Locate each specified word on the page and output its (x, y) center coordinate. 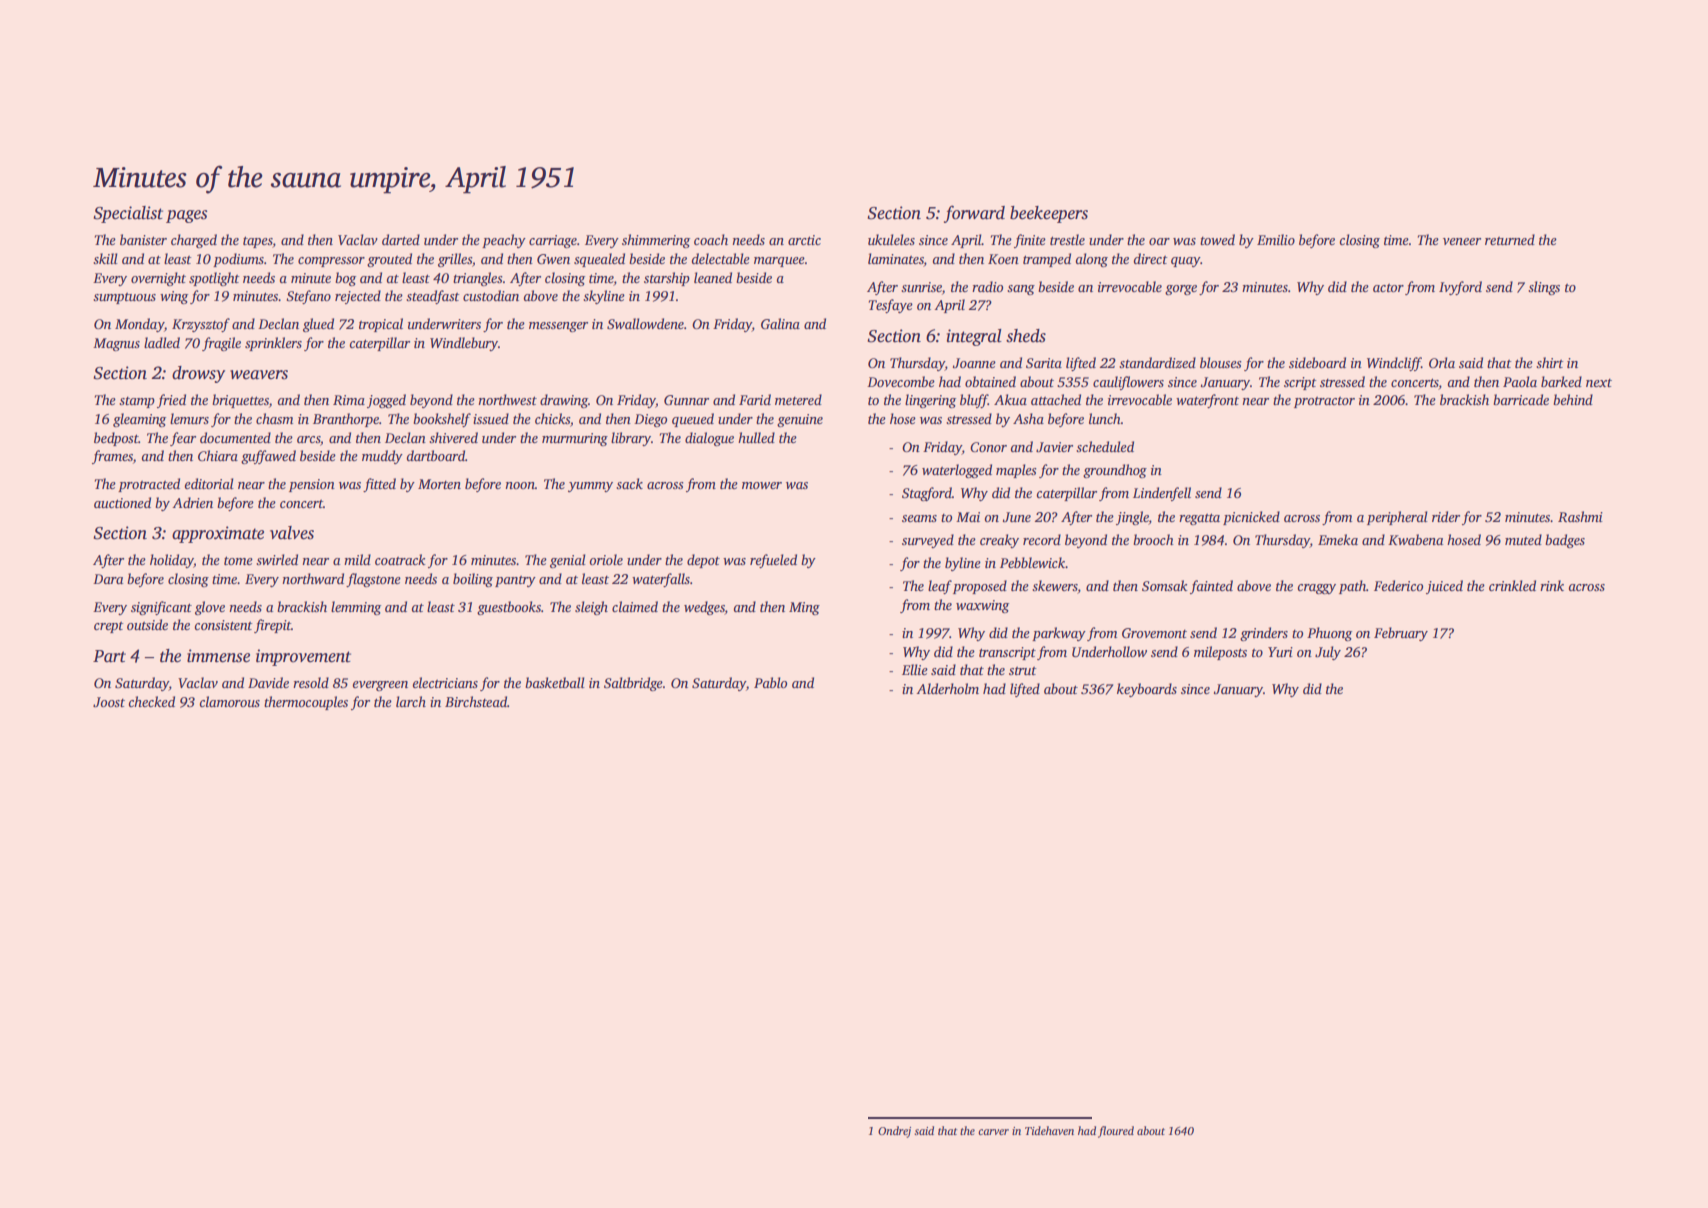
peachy (504, 241)
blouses (1221, 362)
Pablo (770, 682)
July (1328, 653)
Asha (1028, 418)
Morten (439, 484)
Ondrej (894, 1132)
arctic (804, 240)
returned (1510, 239)
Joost (109, 702)
